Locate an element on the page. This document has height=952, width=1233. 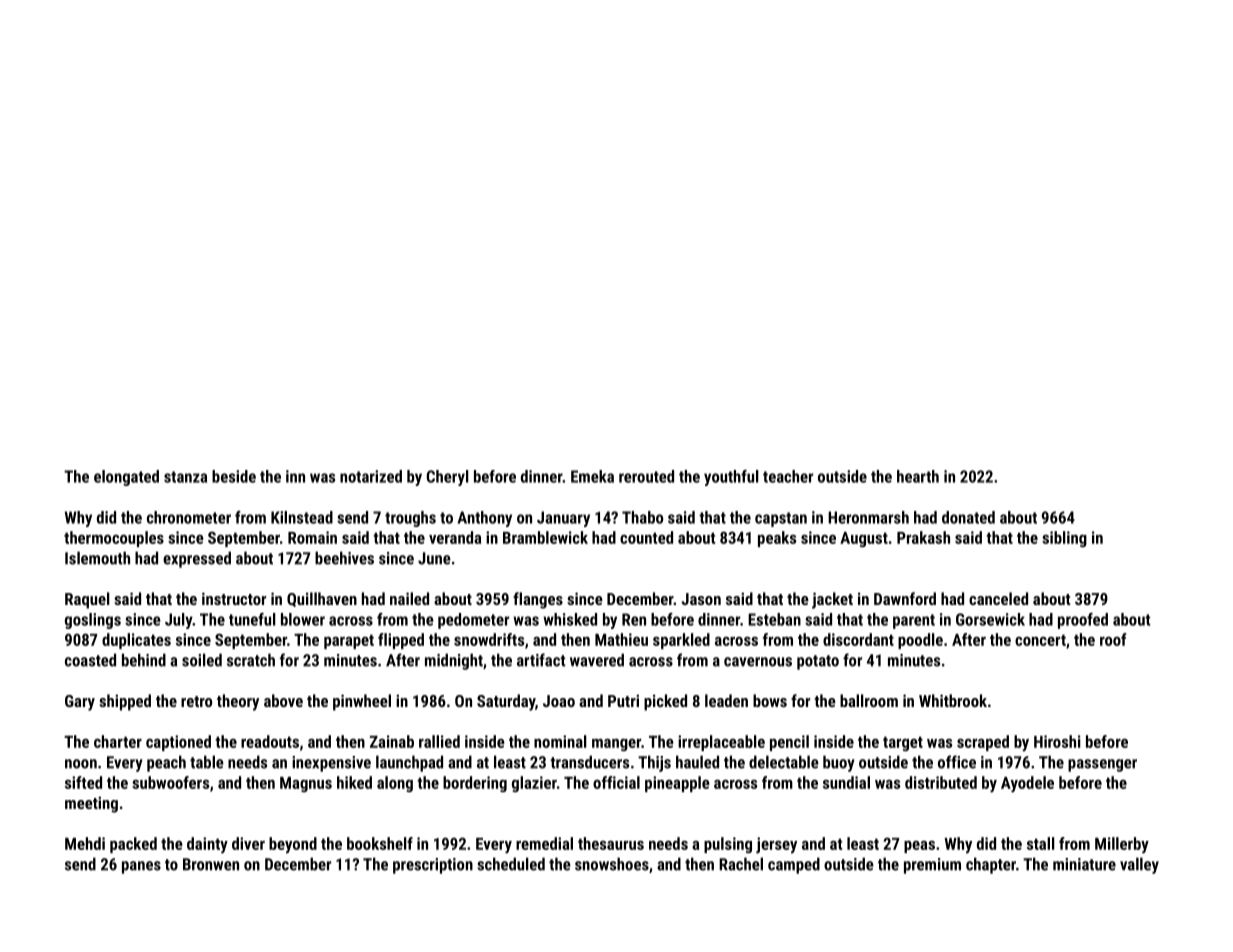
midnight is located at coordinates (454, 661).
